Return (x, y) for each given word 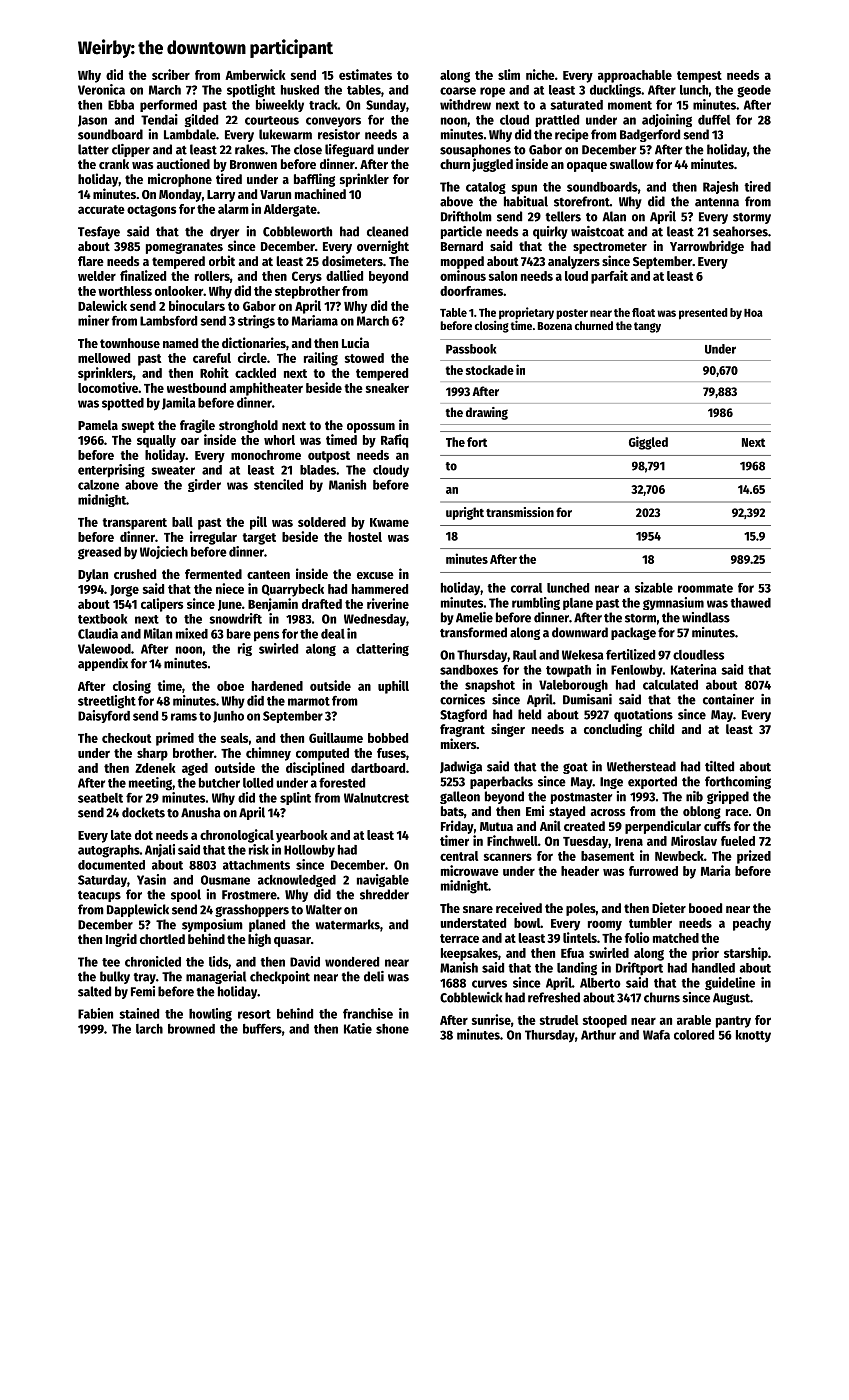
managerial (216, 977)
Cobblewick (471, 997)
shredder (384, 894)
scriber (171, 74)
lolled (258, 783)
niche (540, 74)
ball (182, 522)
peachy (752, 924)
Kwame (389, 522)
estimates (365, 74)
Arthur (598, 1035)
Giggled (648, 443)
